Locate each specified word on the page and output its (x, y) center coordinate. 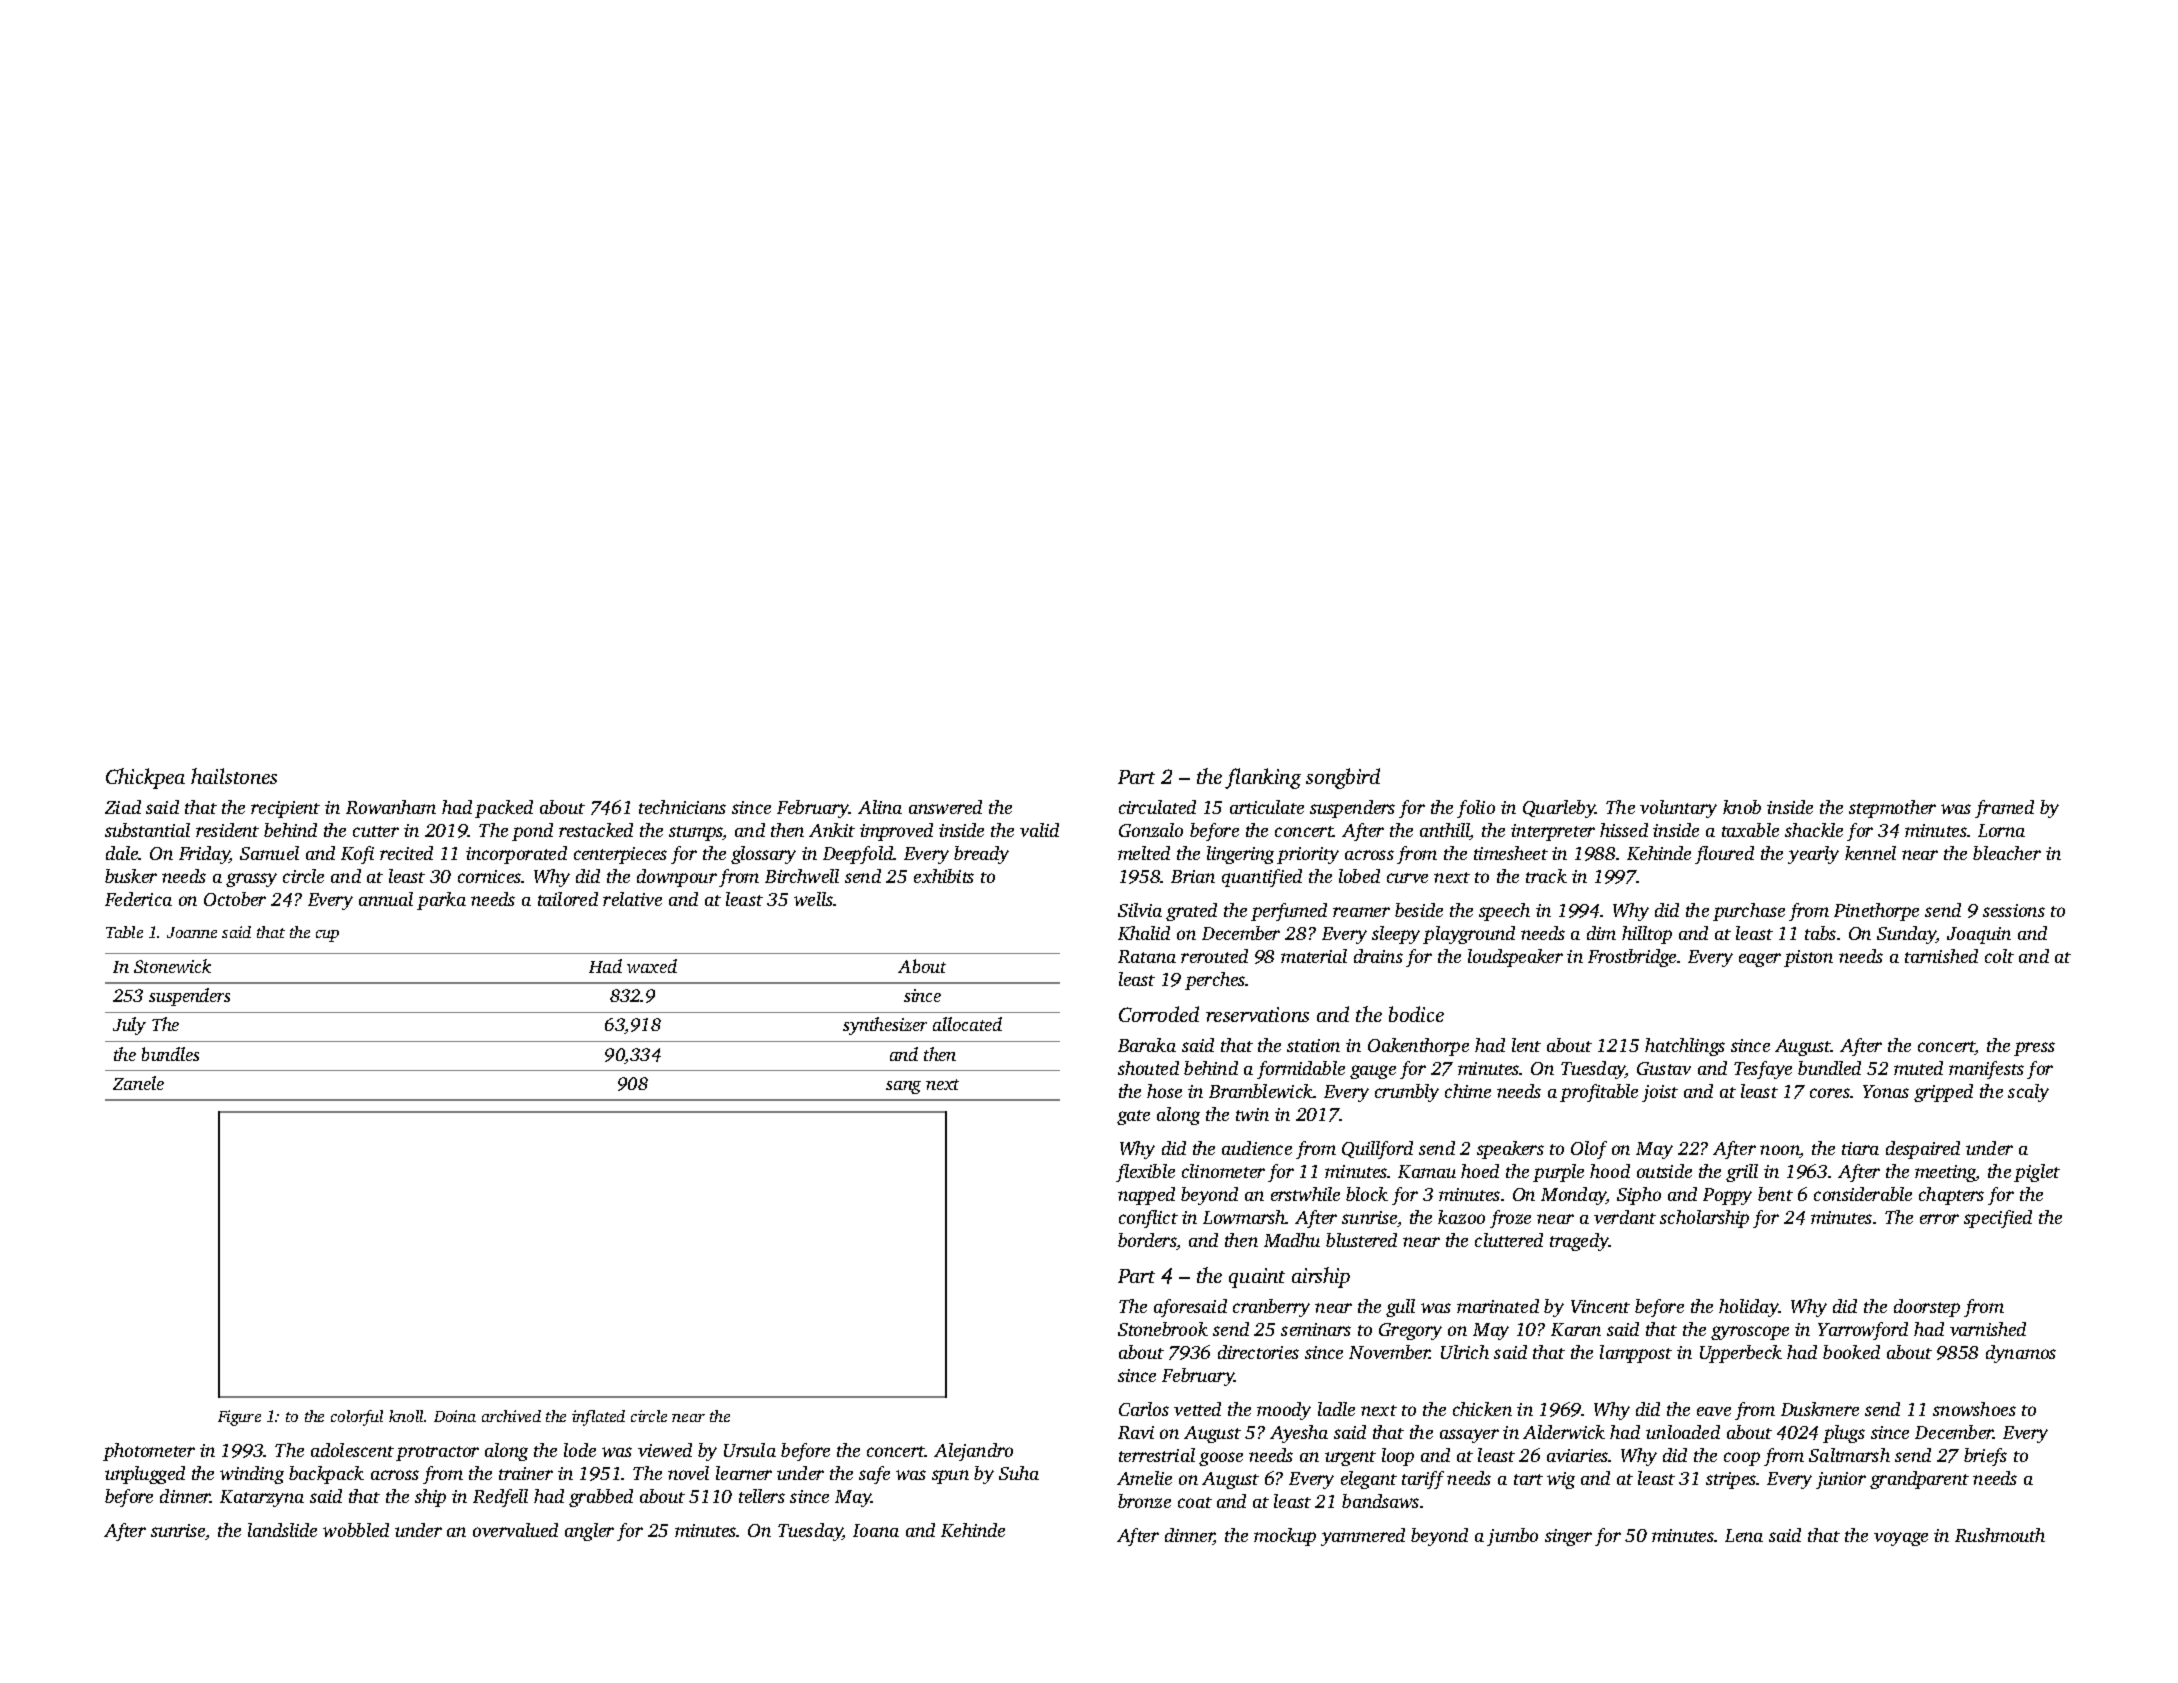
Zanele (138, 1083)
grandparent (1919, 1480)
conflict (1148, 1219)
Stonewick (172, 966)
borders (1147, 1240)
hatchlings (1685, 1047)
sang (903, 1087)
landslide (282, 1530)
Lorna (2001, 830)
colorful (357, 1418)
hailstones (234, 776)
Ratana (1147, 956)
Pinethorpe (1876, 912)
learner (744, 1473)
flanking (1263, 778)
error (1939, 1219)
